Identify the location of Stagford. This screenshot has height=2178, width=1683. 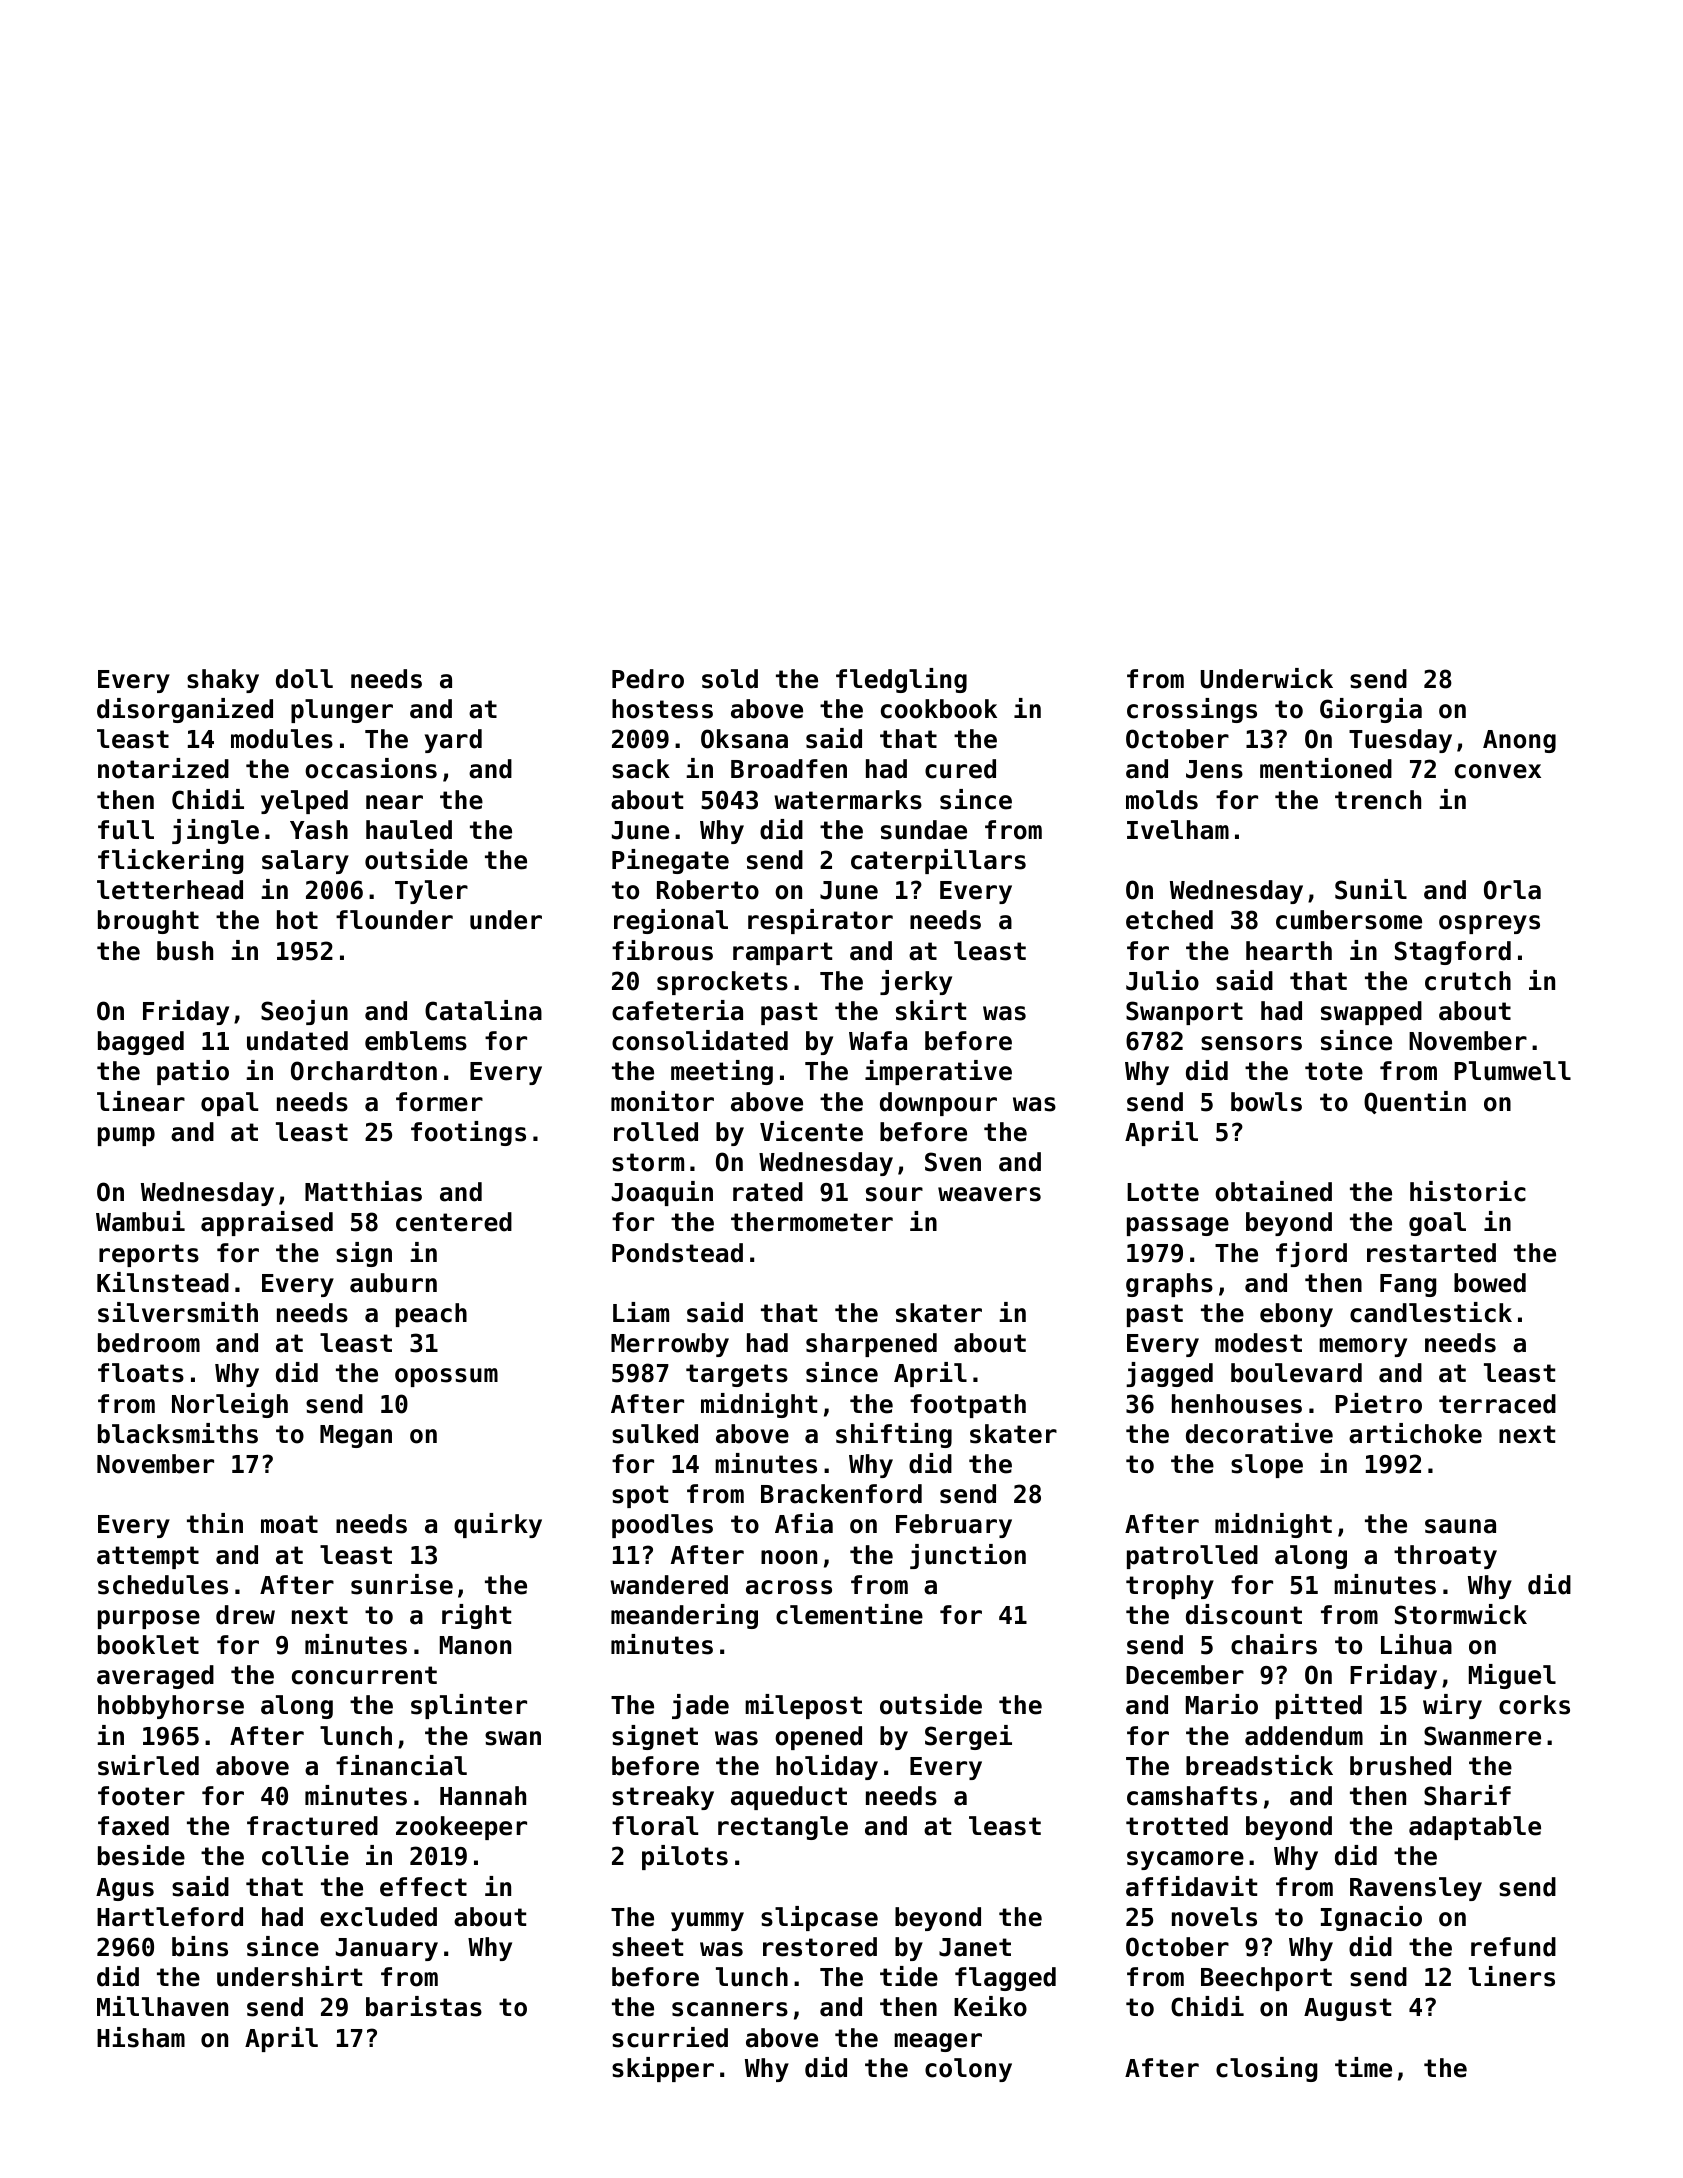
(1453, 953).
